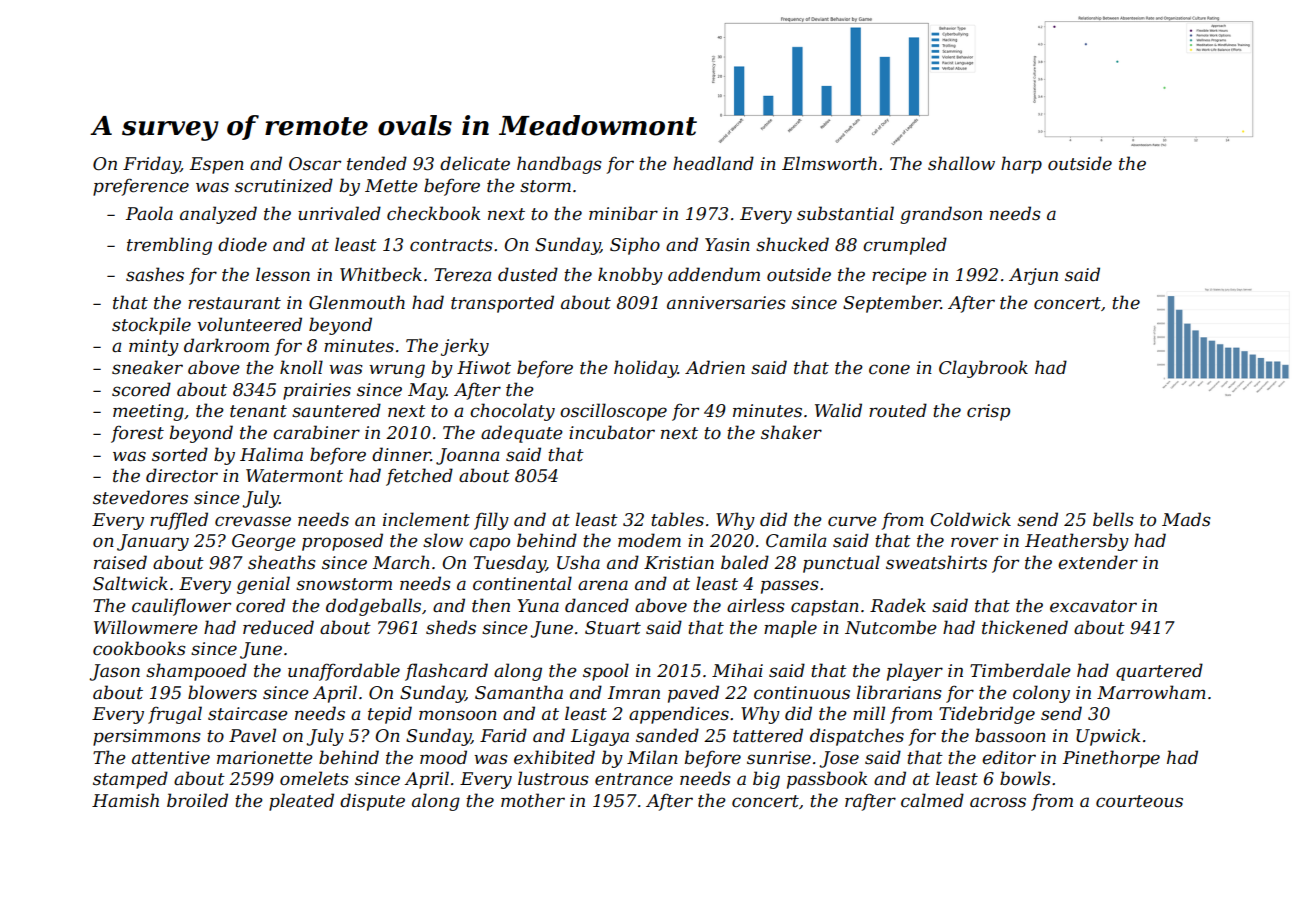  What do you see at coordinates (1021, 165) in the screenshot?
I see `harp` at bounding box center [1021, 165].
